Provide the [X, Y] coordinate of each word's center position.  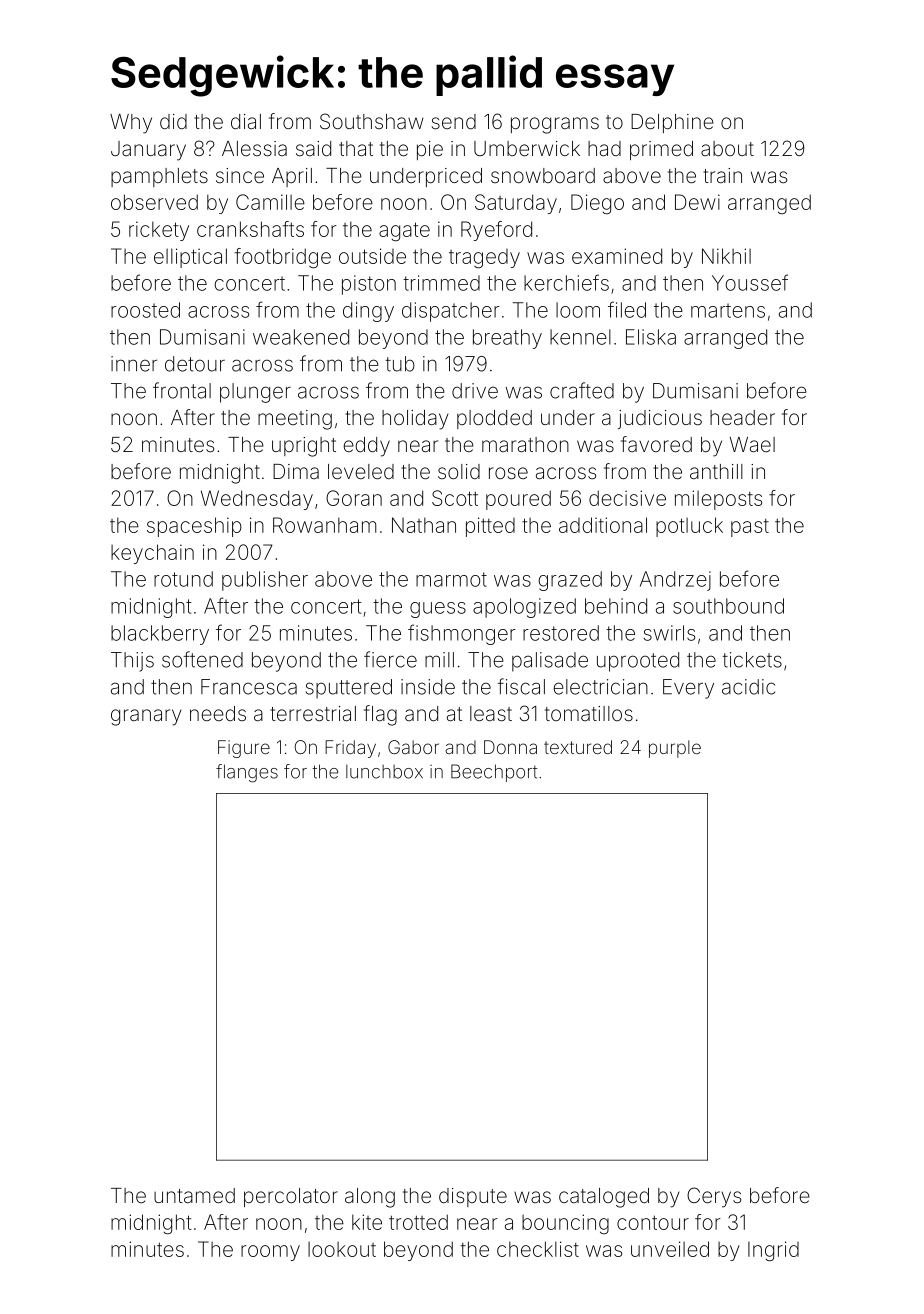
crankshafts [250, 229]
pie [430, 150]
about [727, 148]
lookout [342, 1249]
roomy [270, 1253]
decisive [627, 498]
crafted [582, 390]
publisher [265, 581]
